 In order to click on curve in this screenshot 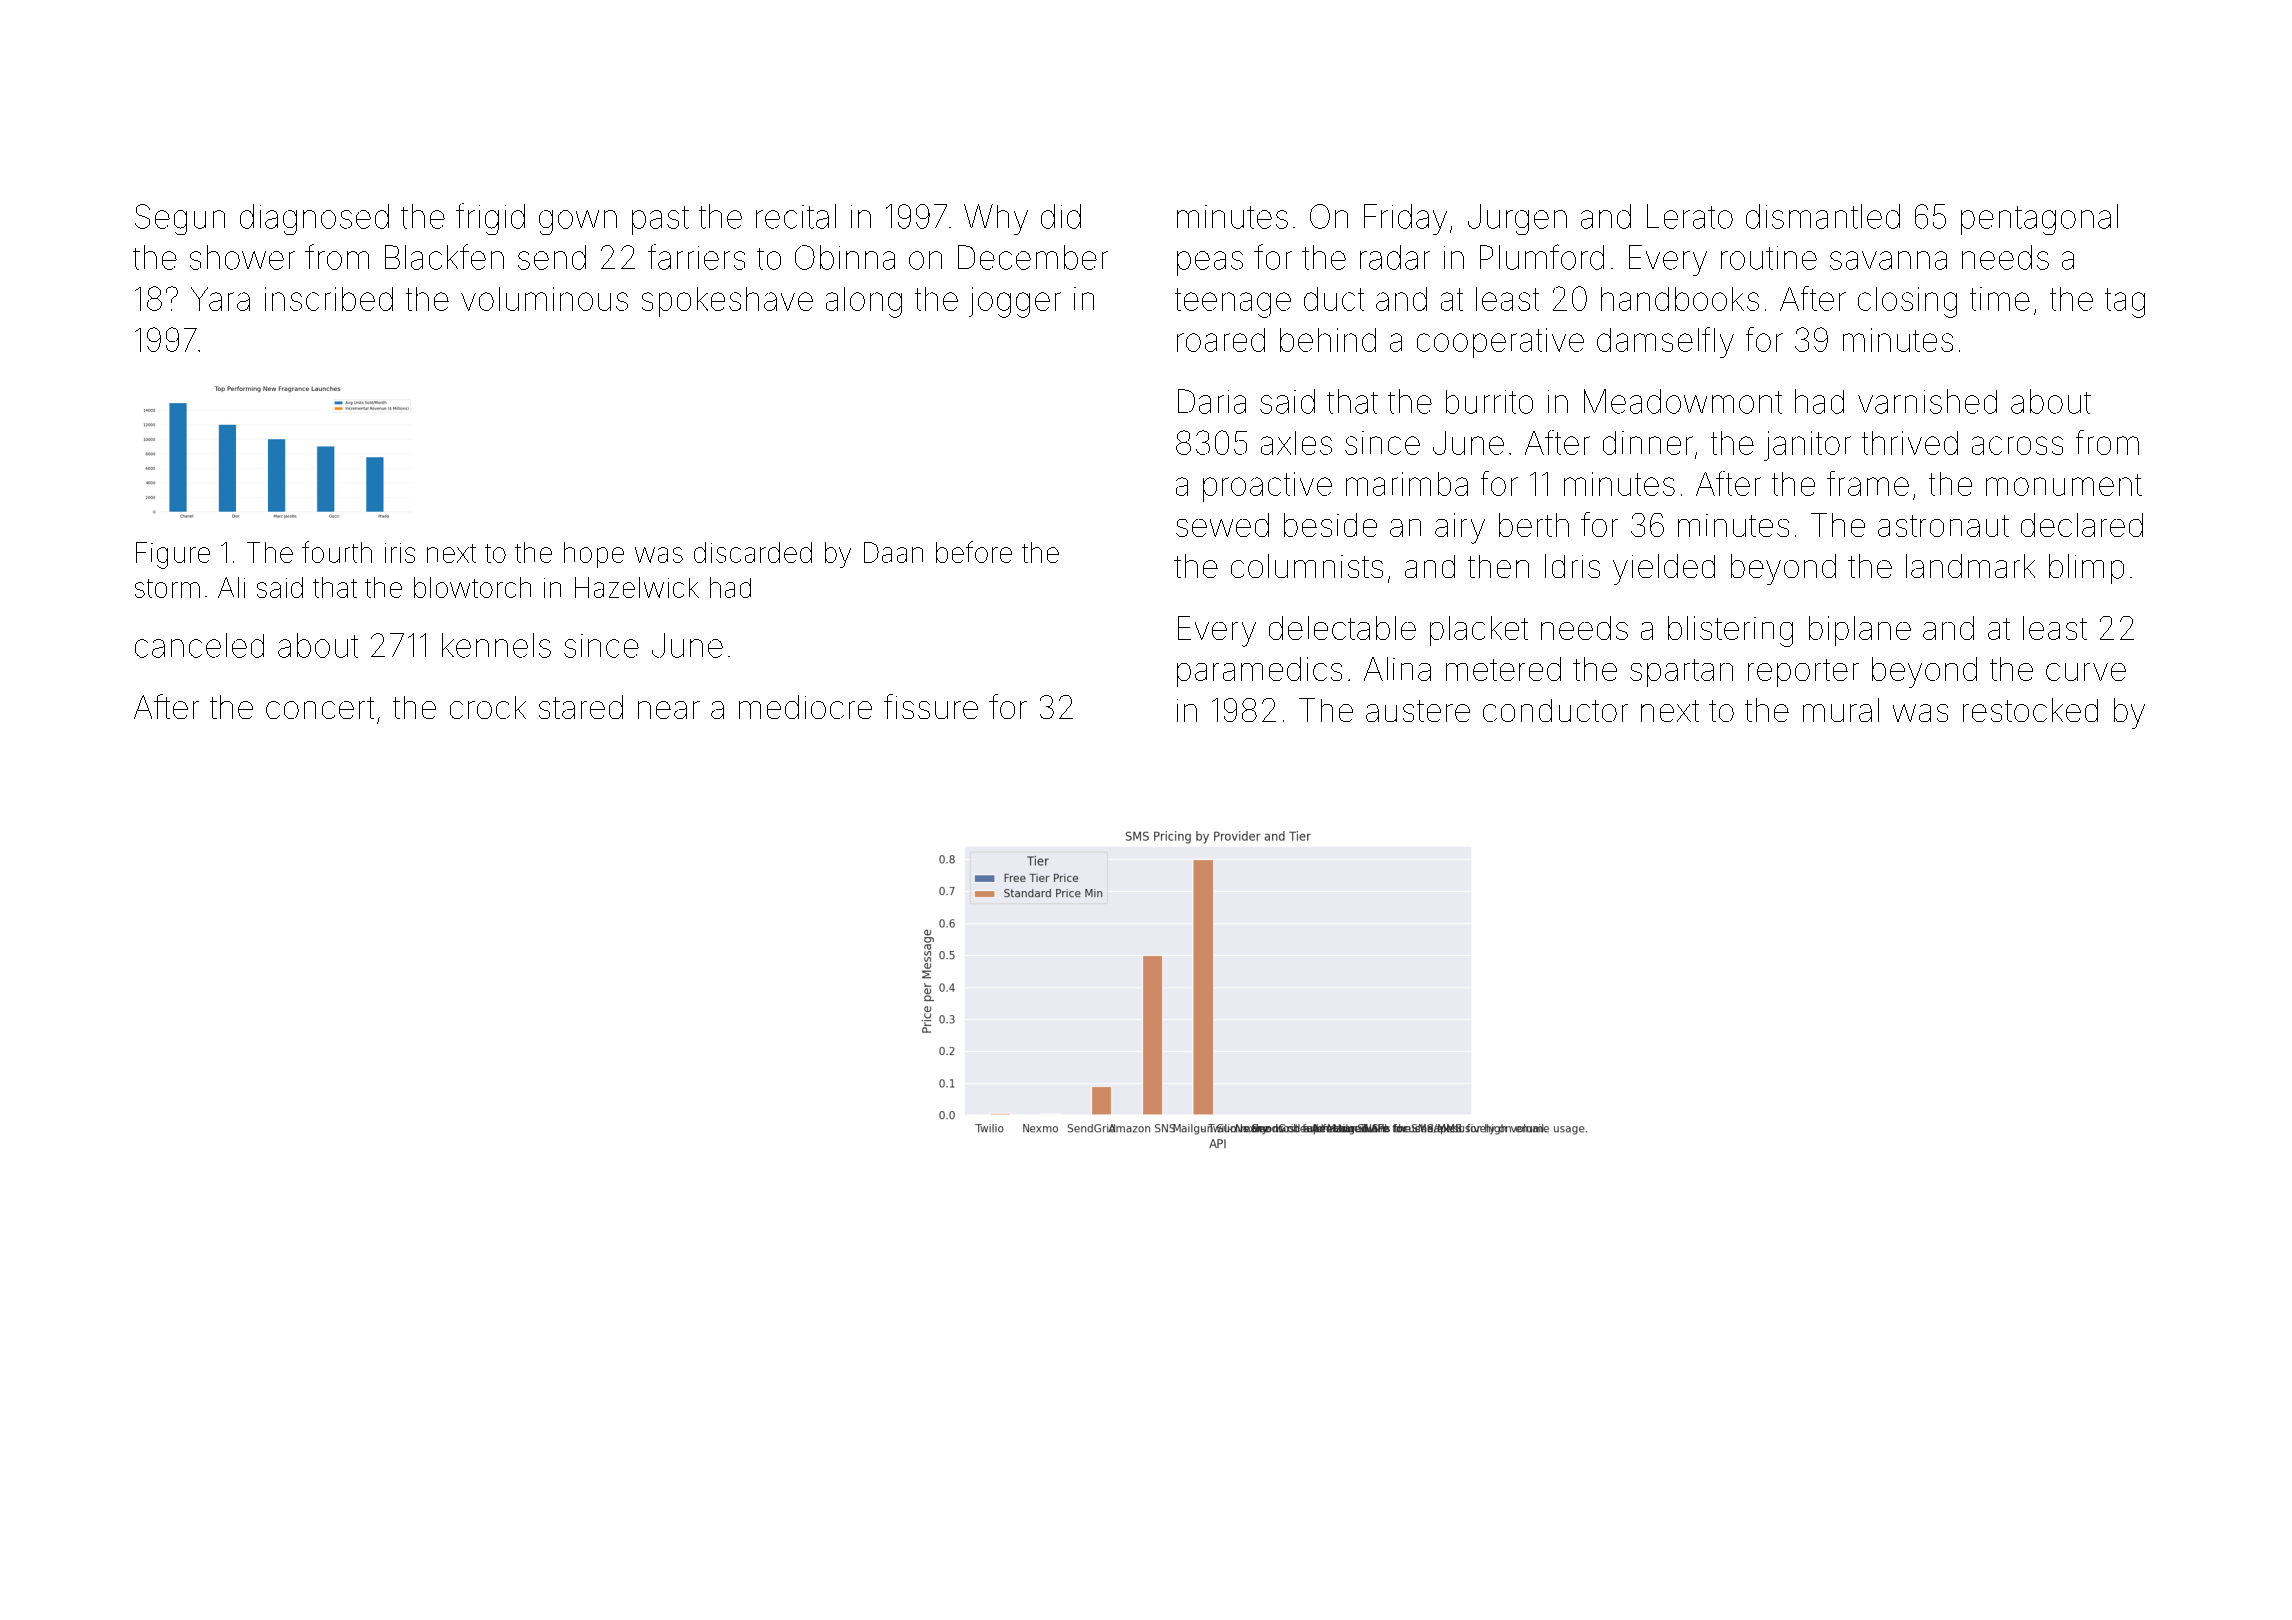, I will do `click(2086, 672)`.
